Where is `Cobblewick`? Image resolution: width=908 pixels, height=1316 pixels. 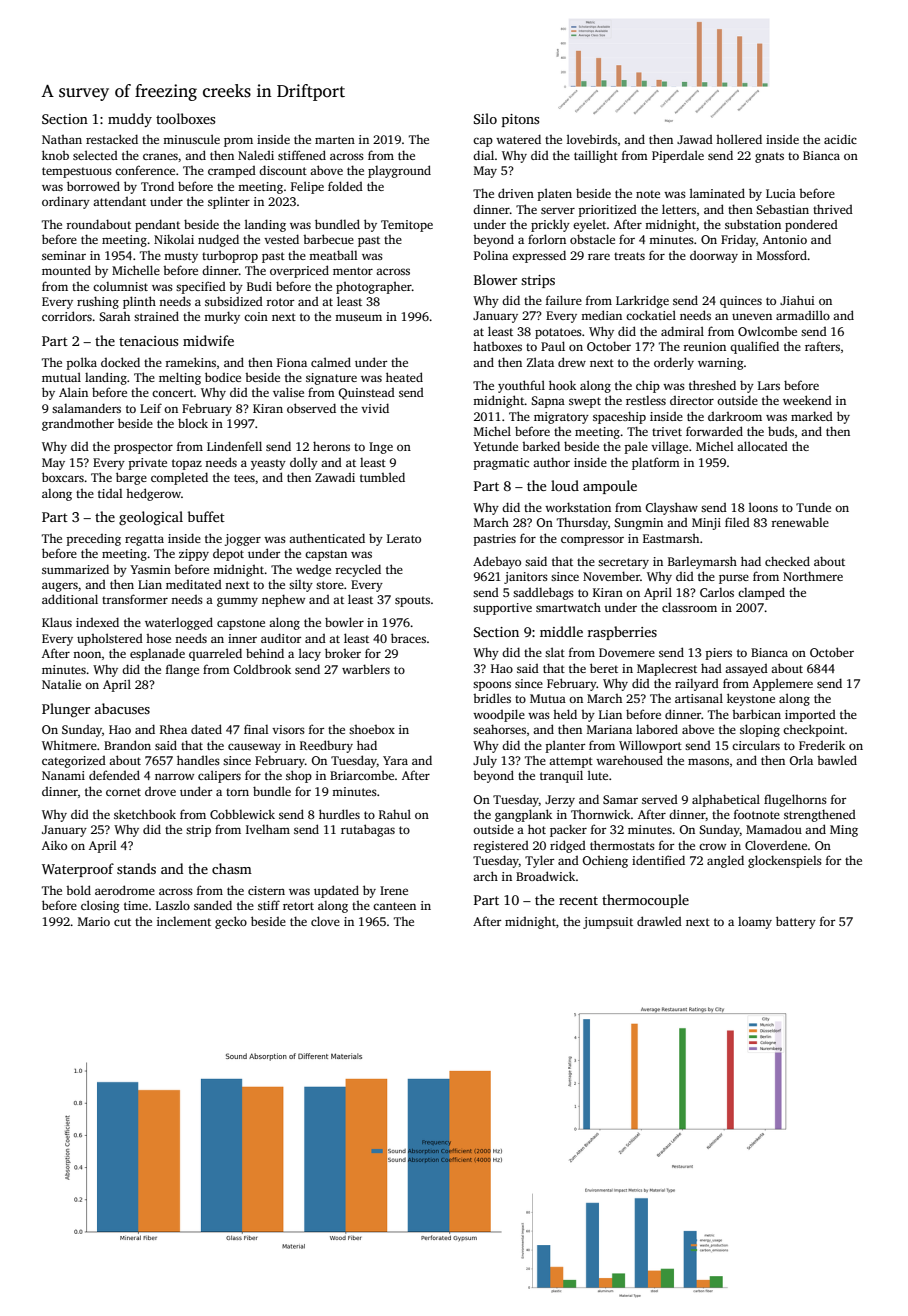 Cobblewick is located at coordinates (242, 814).
